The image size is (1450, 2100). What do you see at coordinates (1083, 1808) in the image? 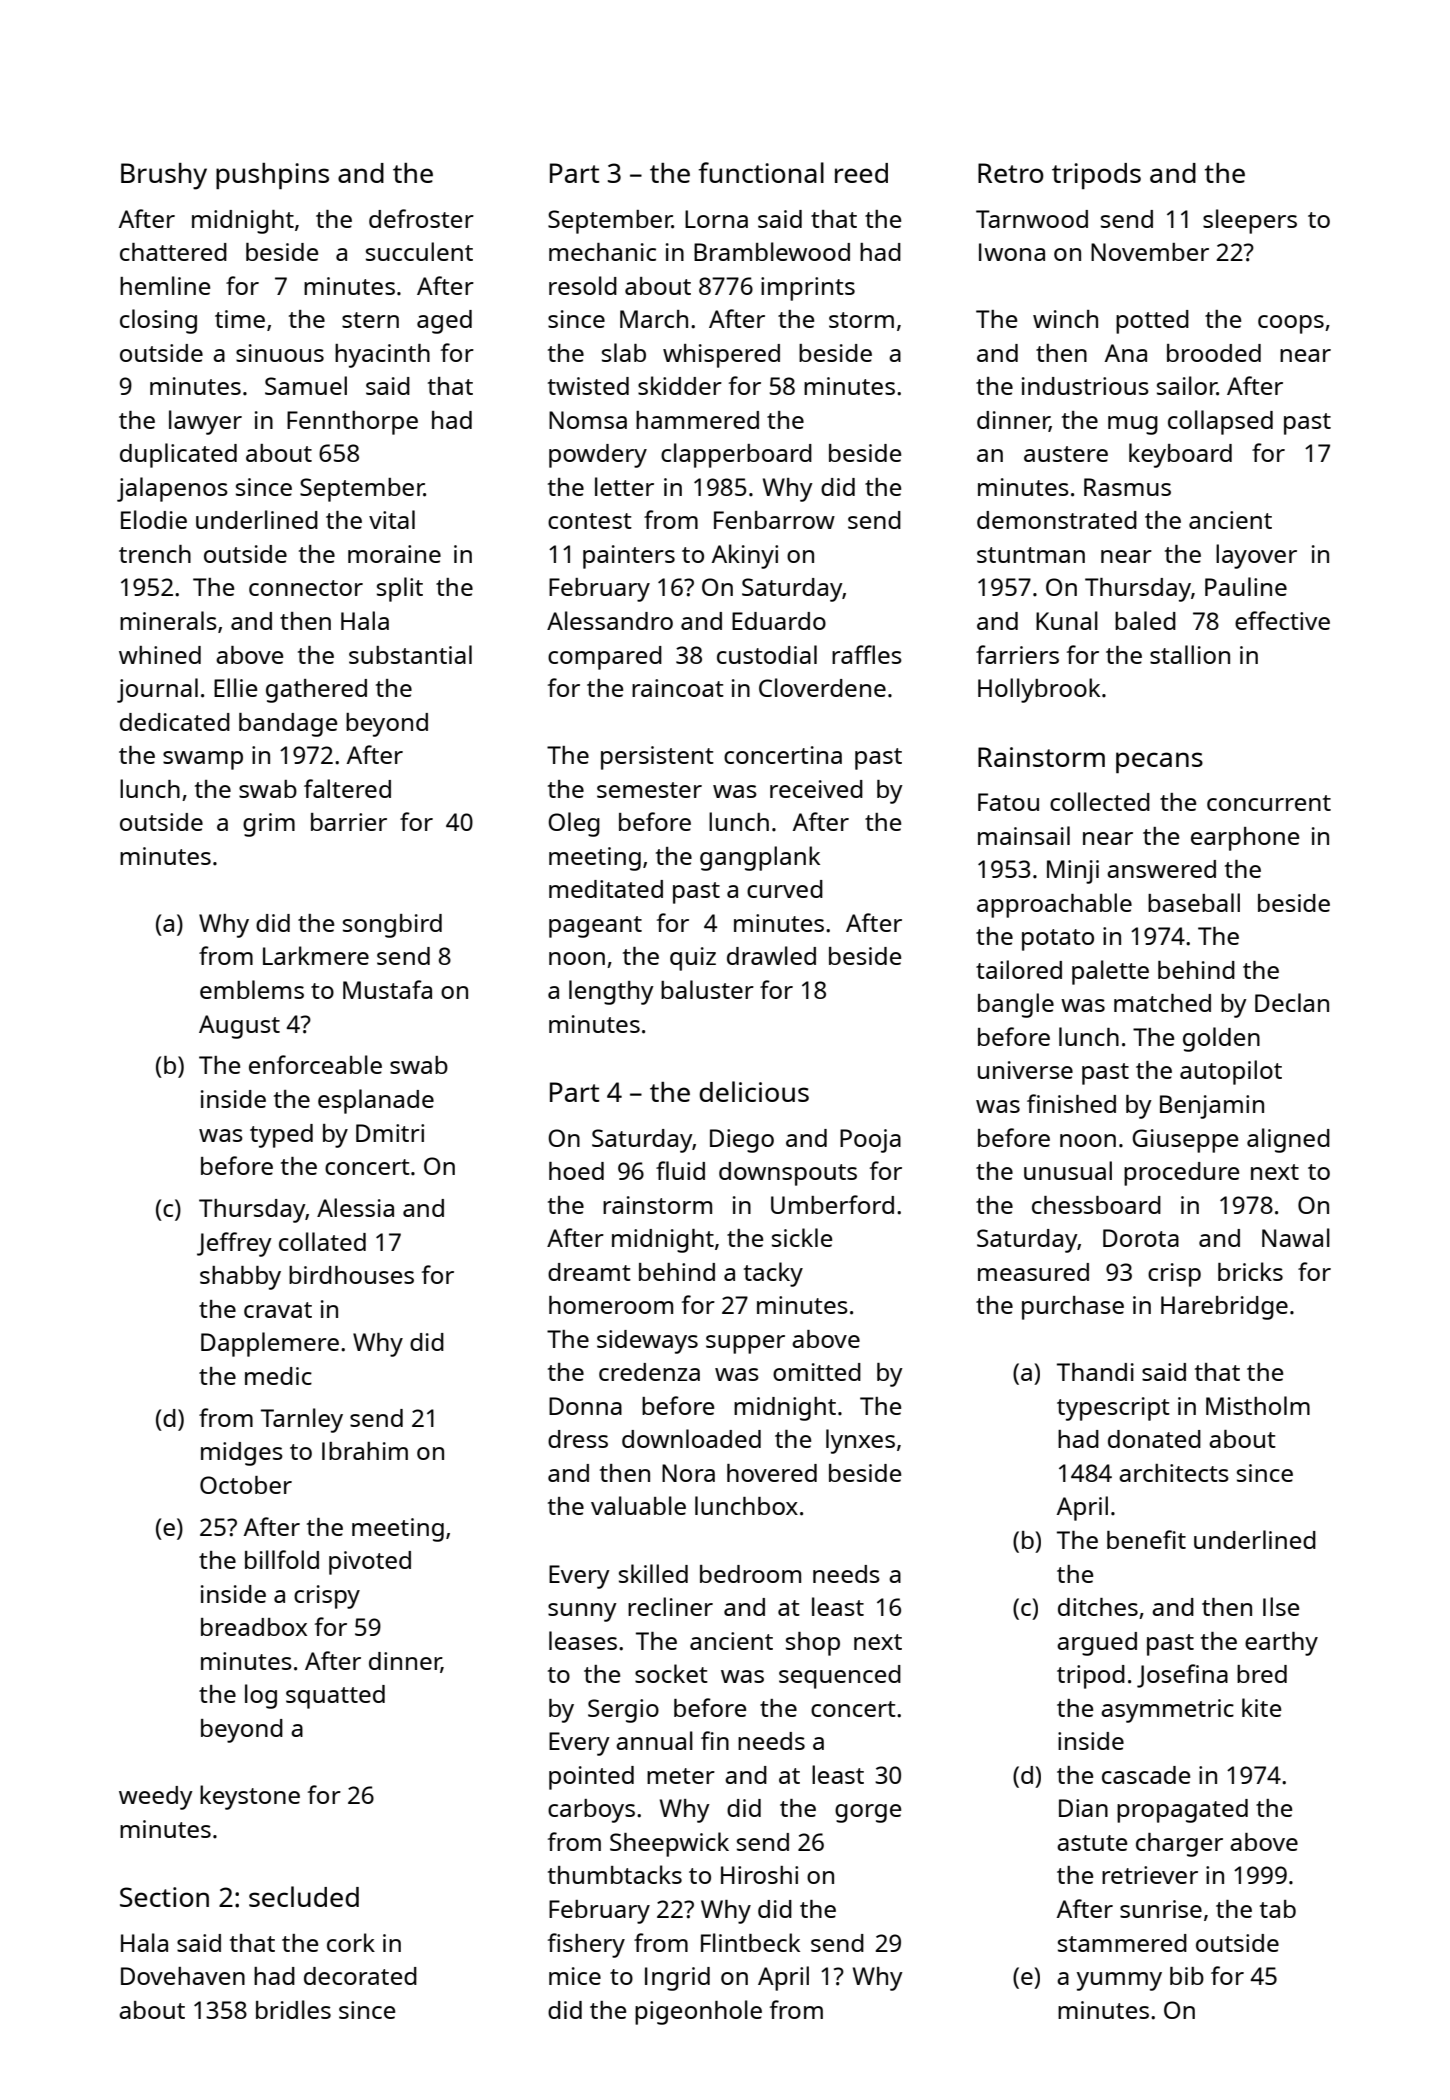
I see `Dian` at bounding box center [1083, 1808].
